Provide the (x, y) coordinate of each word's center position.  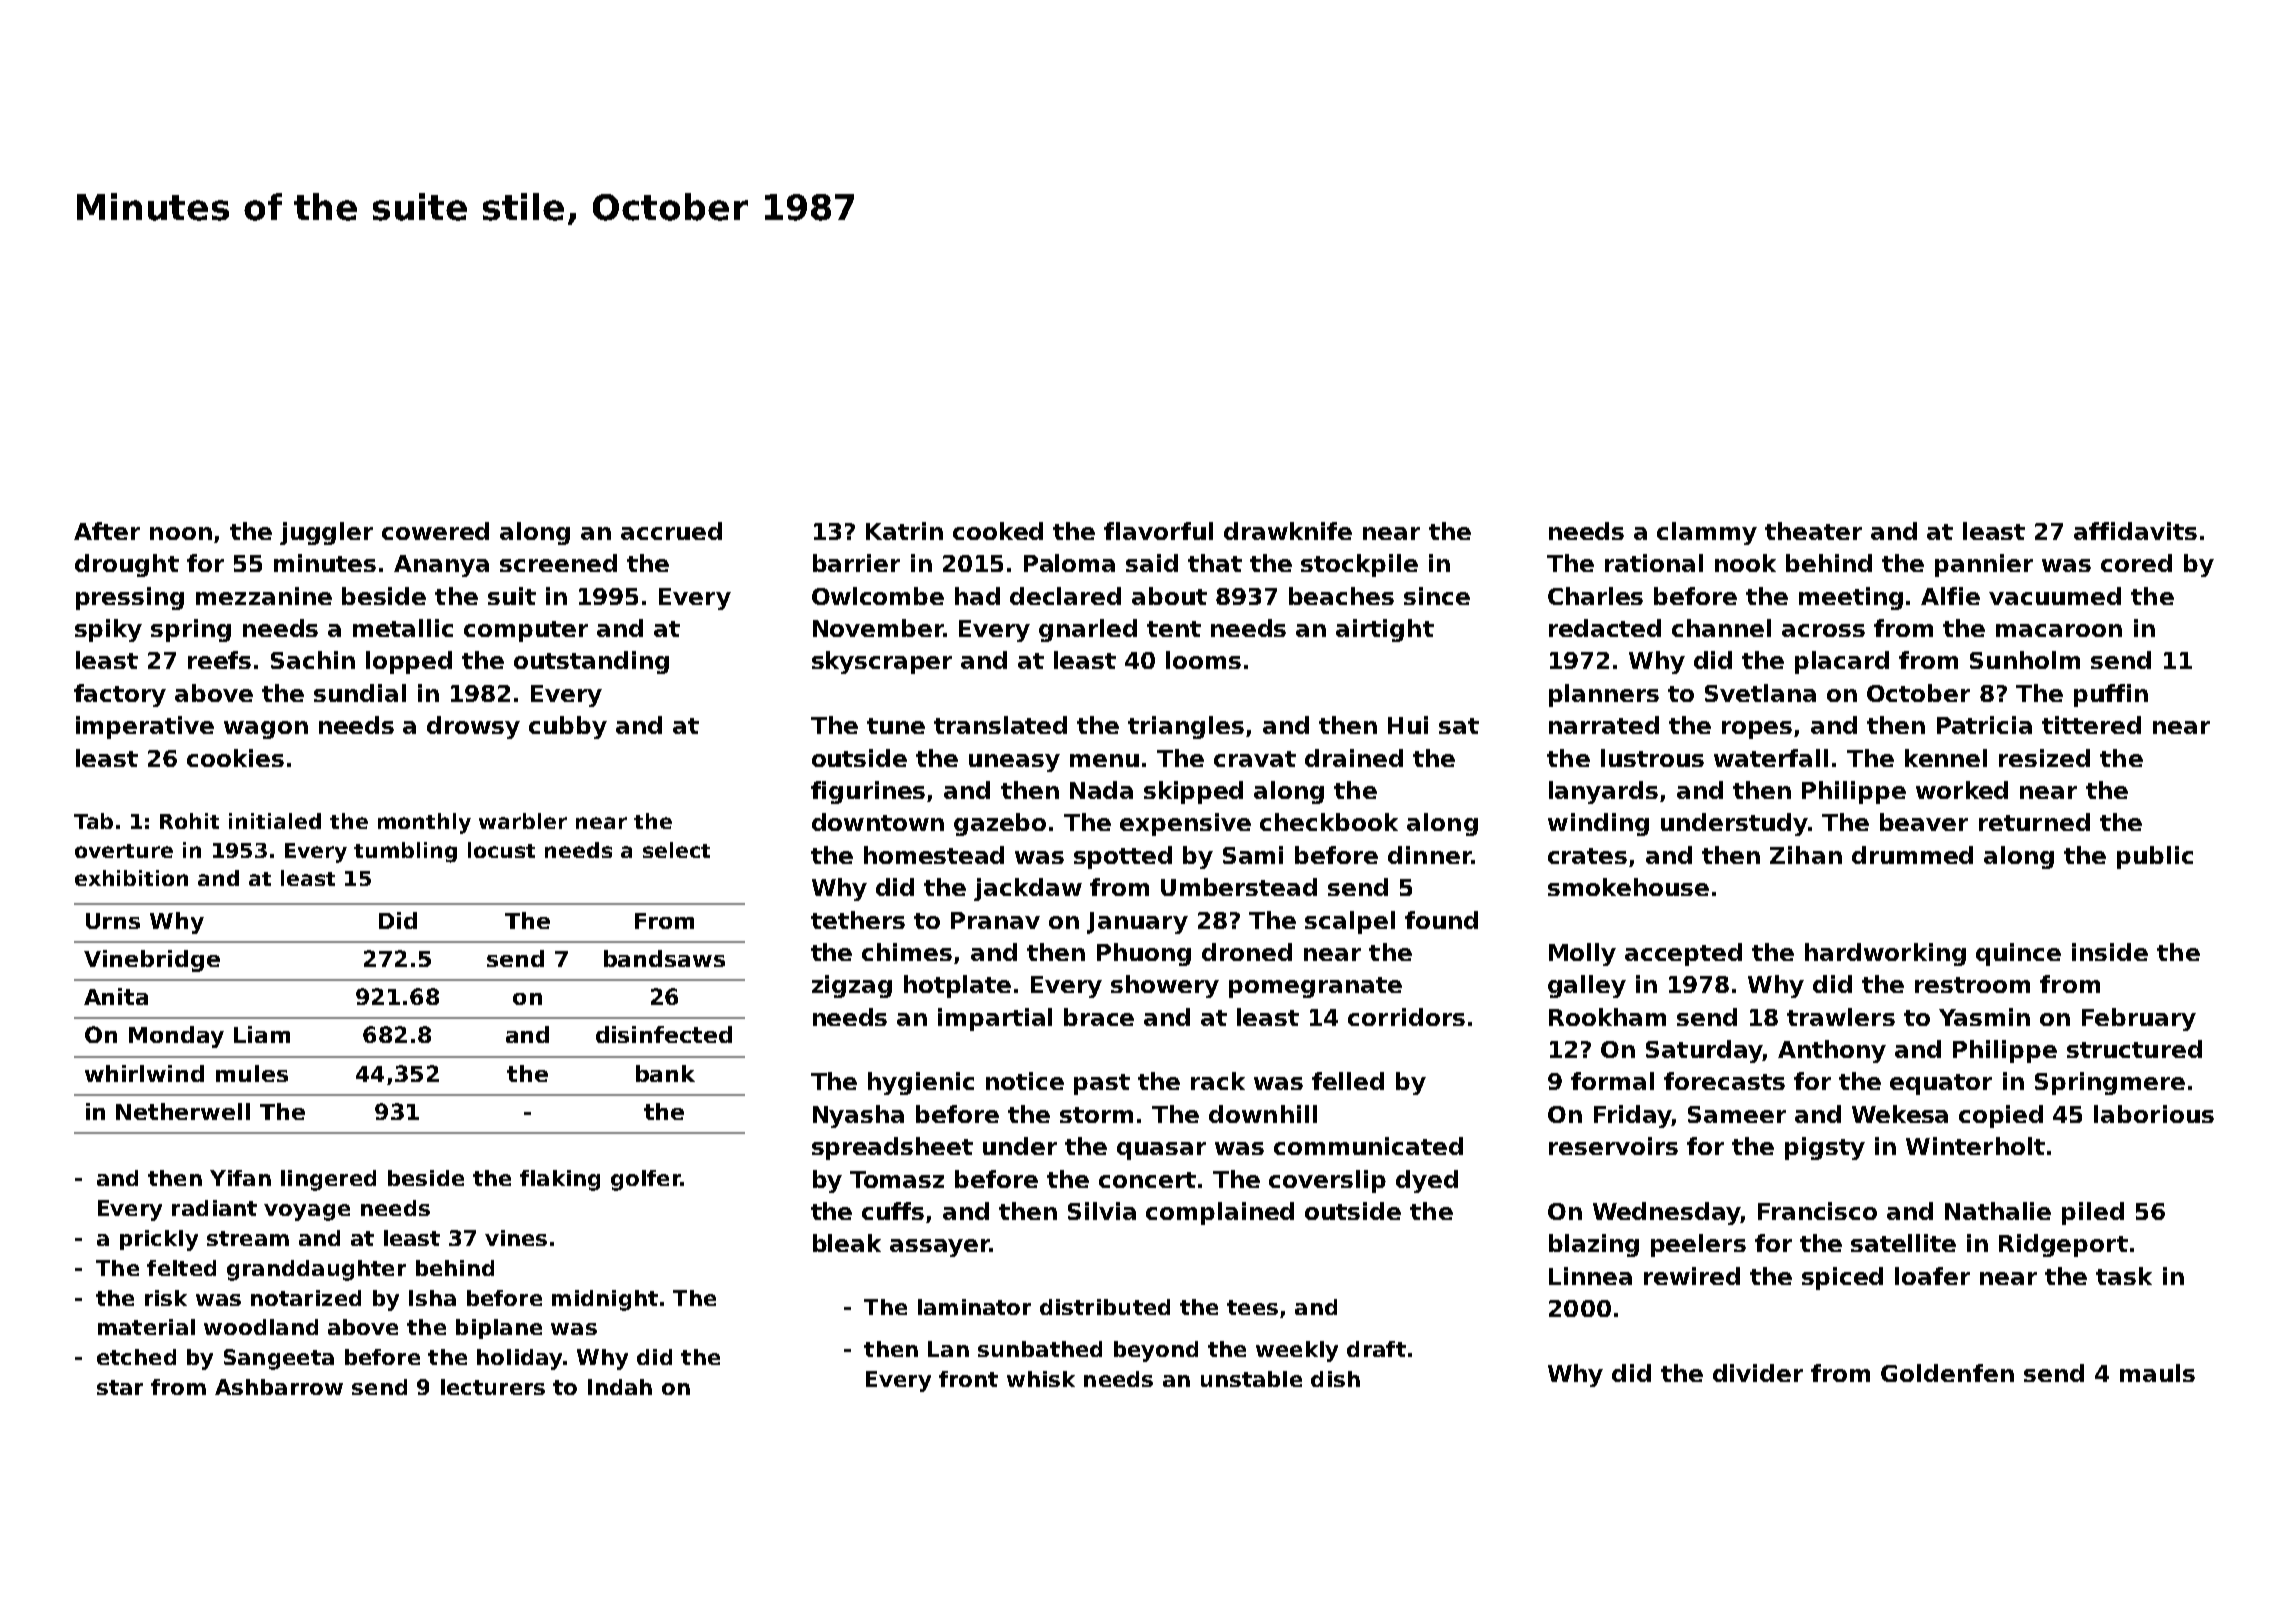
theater (1813, 531)
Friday (1632, 1116)
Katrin (904, 531)
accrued (671, 531)
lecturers (493, 1387)
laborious (2154, 1114)
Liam (262, 1034)
